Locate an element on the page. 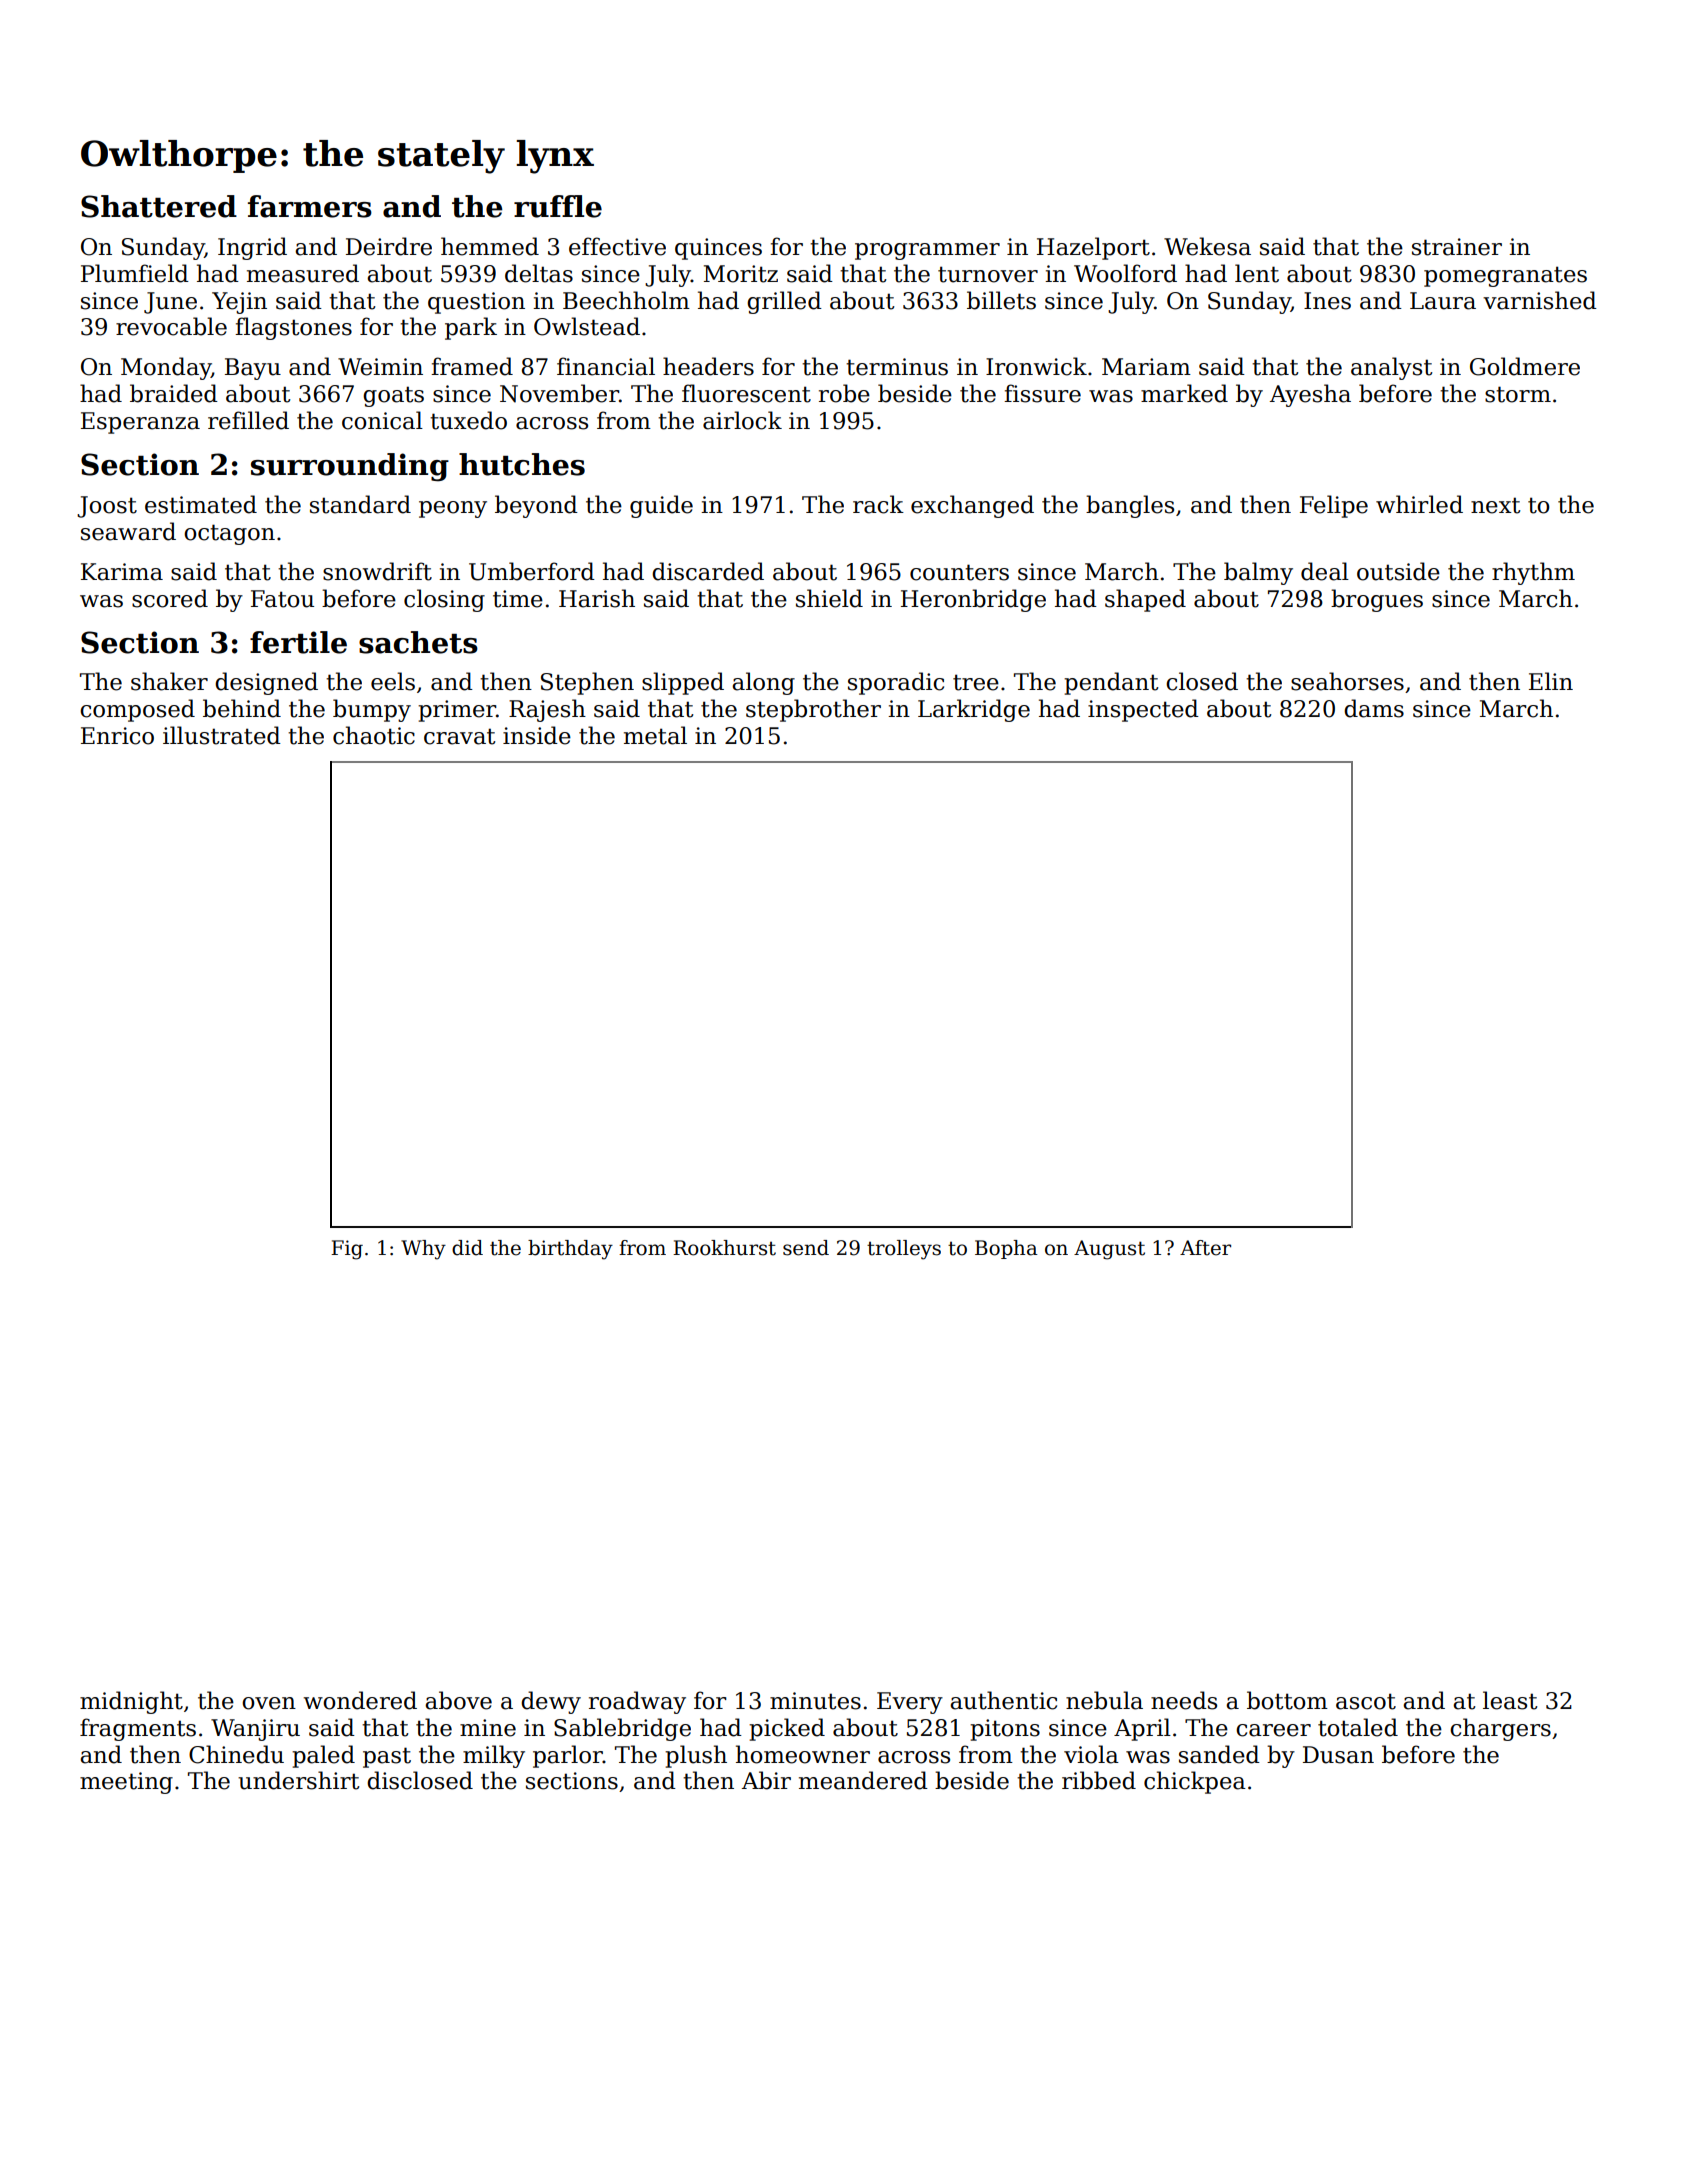 The height and width of the page is (2178, 1683). After is located at coordinates (1205, 1248).
